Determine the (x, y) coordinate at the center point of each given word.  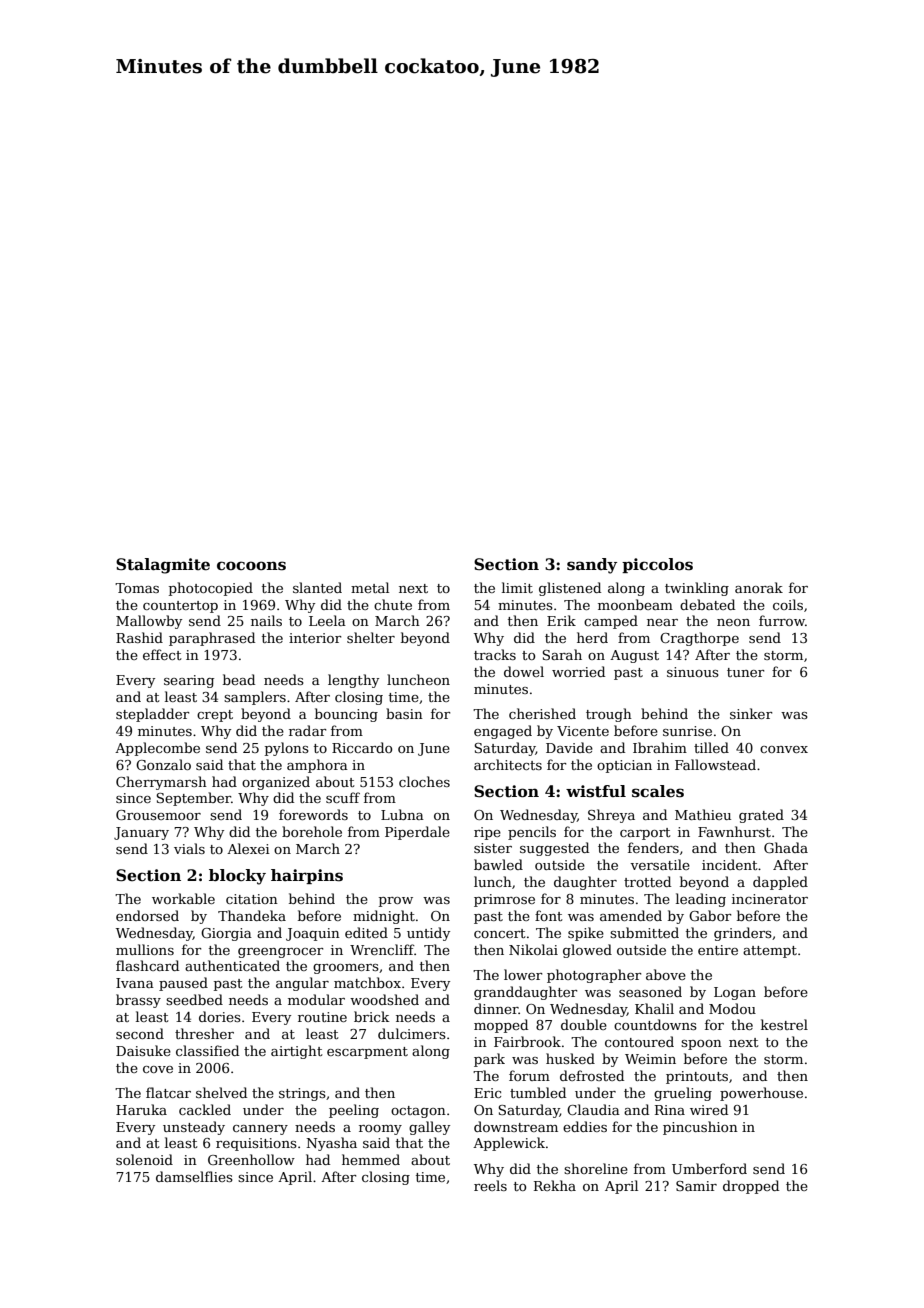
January (141, 833)
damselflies (194, 1176)
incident (730, 864)
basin (404, 713)
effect (162, 654)
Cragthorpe (699, 639)
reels (490, 1185)
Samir (696, 1186)
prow (396, 902)
